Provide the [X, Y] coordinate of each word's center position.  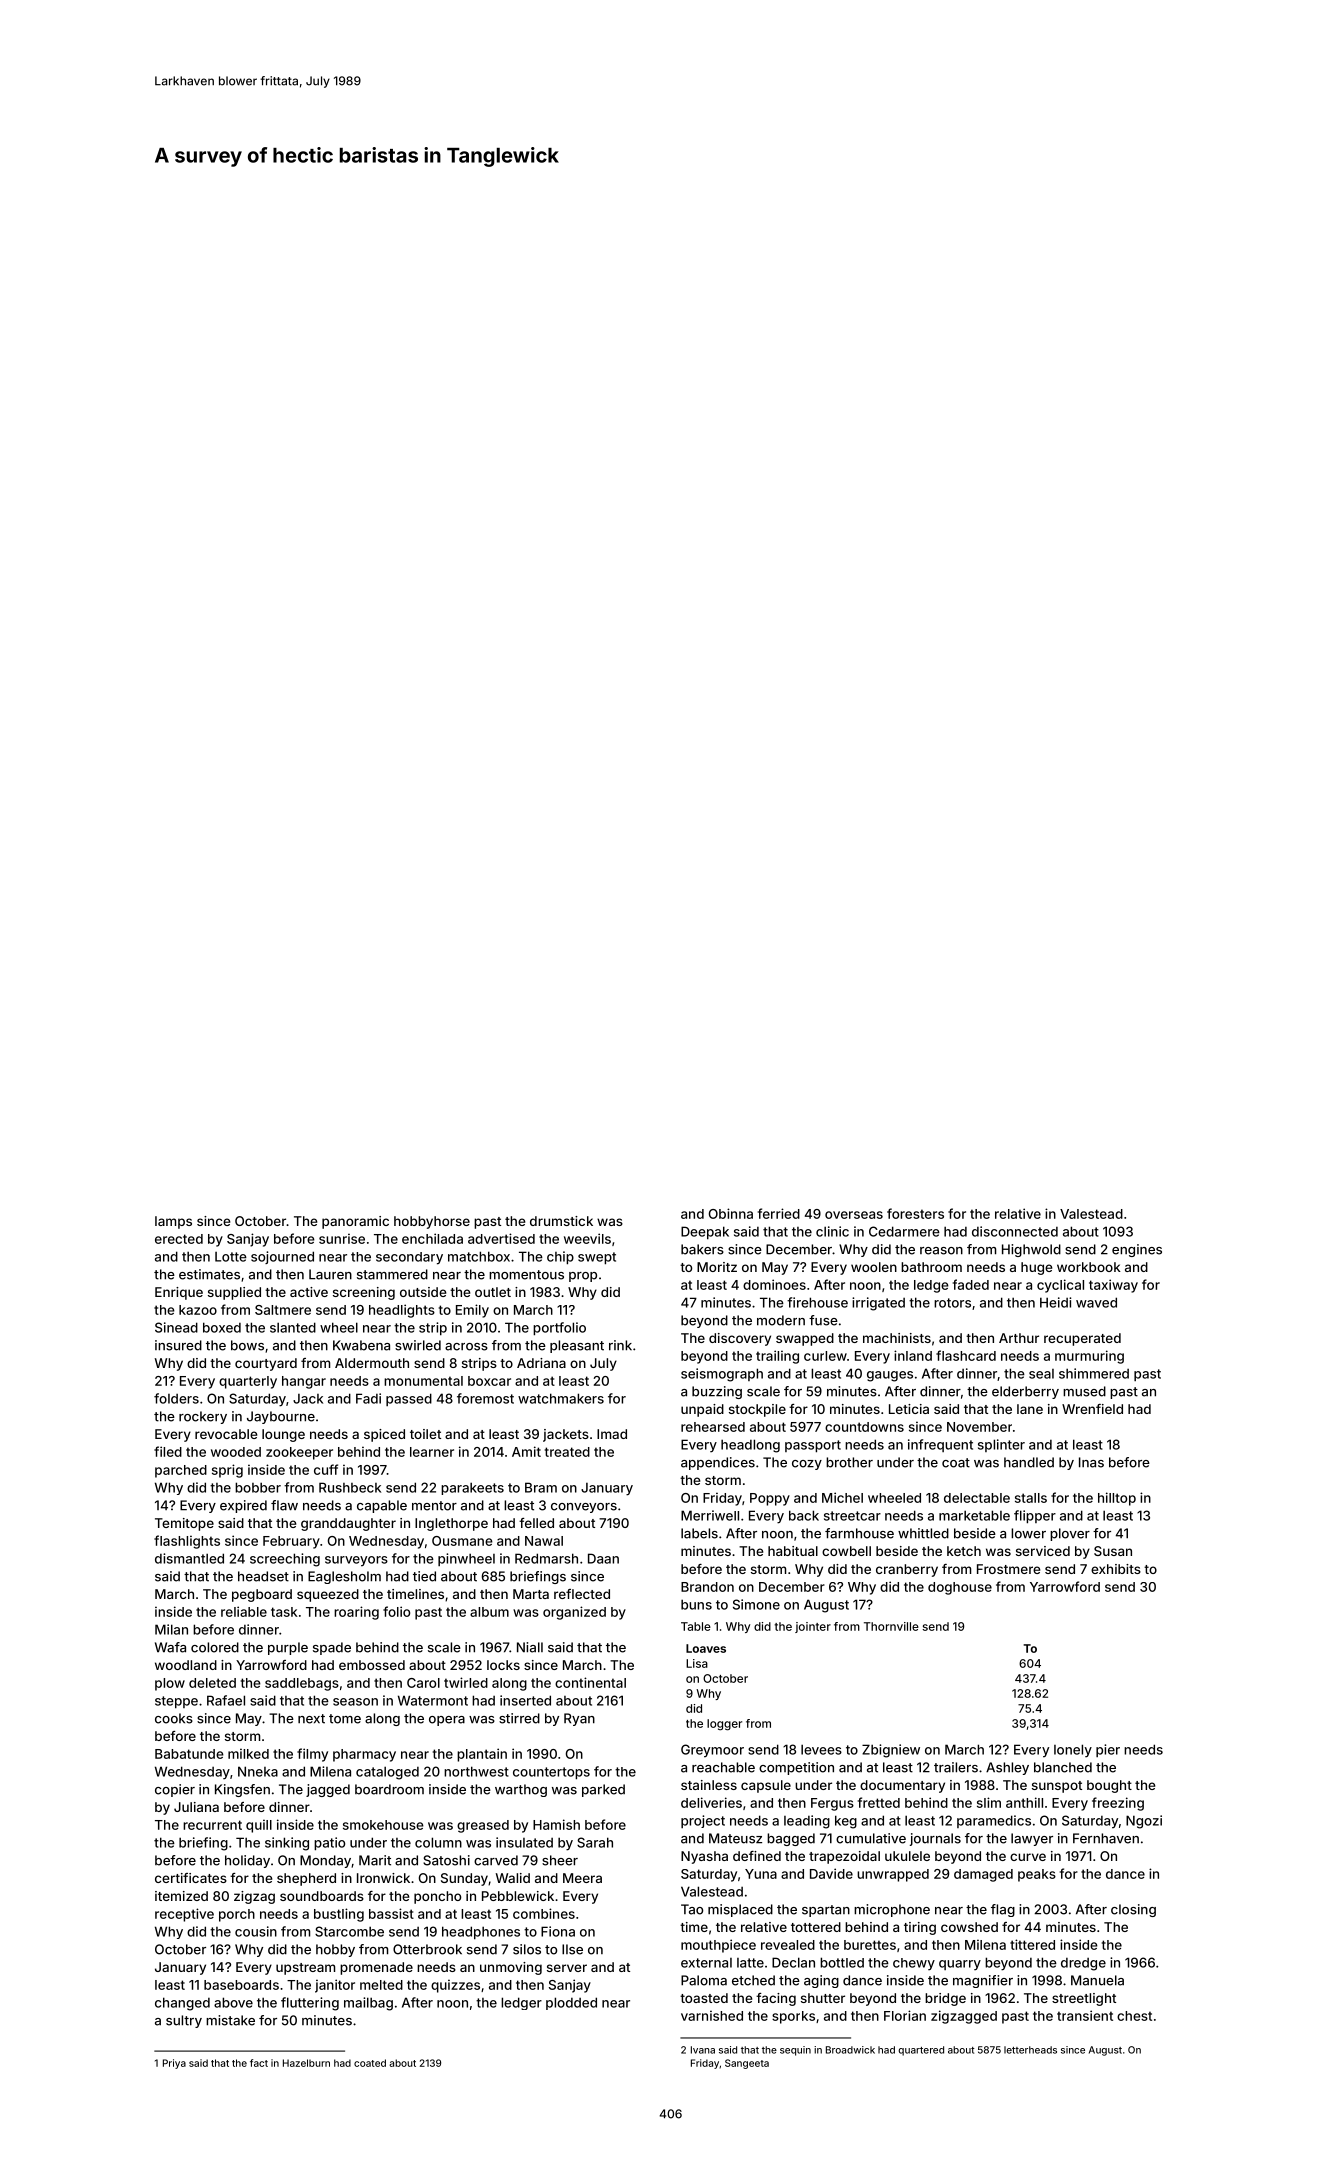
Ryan [579, 1719]
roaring [356, 1613]
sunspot [1057, 1787]
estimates [209, 1274]
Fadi [368, 1398]
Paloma [704, 1980]
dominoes [774, 1284]
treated [567, 1452]
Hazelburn [306, 2063]
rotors [952, 1303]
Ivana [703, 2050]
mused [1084, 1391]
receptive [184, 1915]
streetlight [1084, 1999]
